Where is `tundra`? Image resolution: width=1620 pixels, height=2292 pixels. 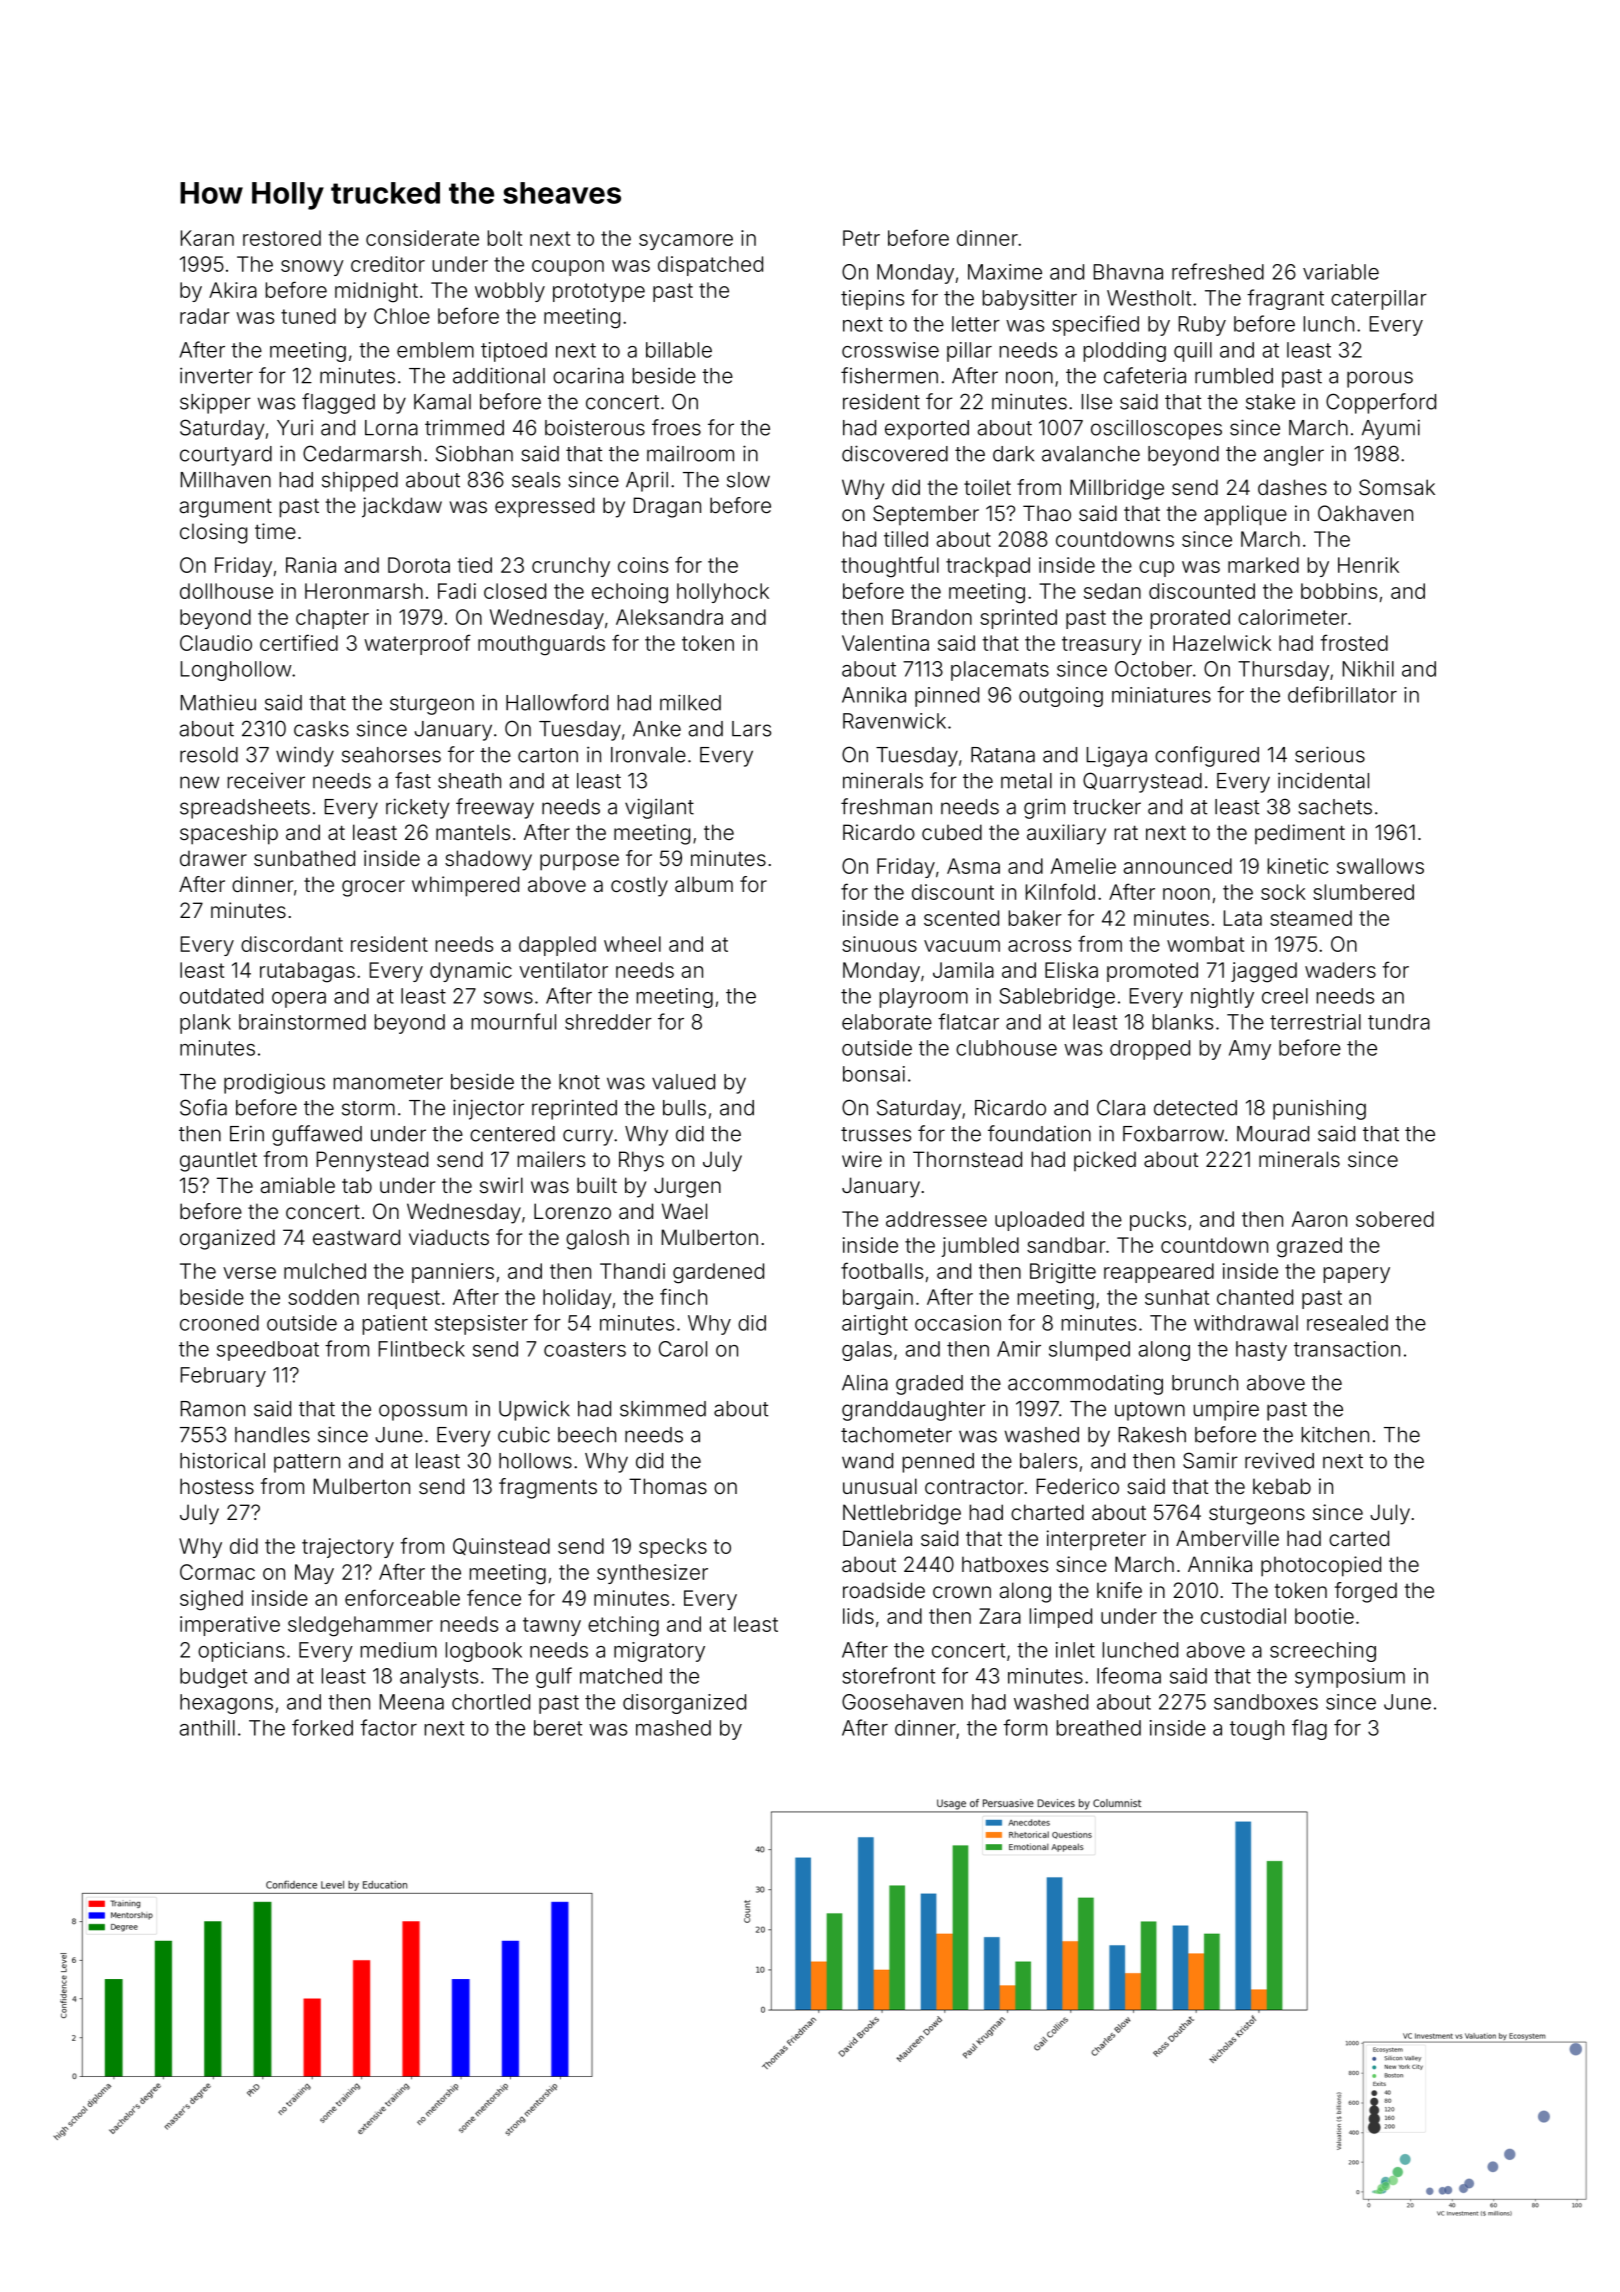 tundra is located at coordinates (1399, 1022).
